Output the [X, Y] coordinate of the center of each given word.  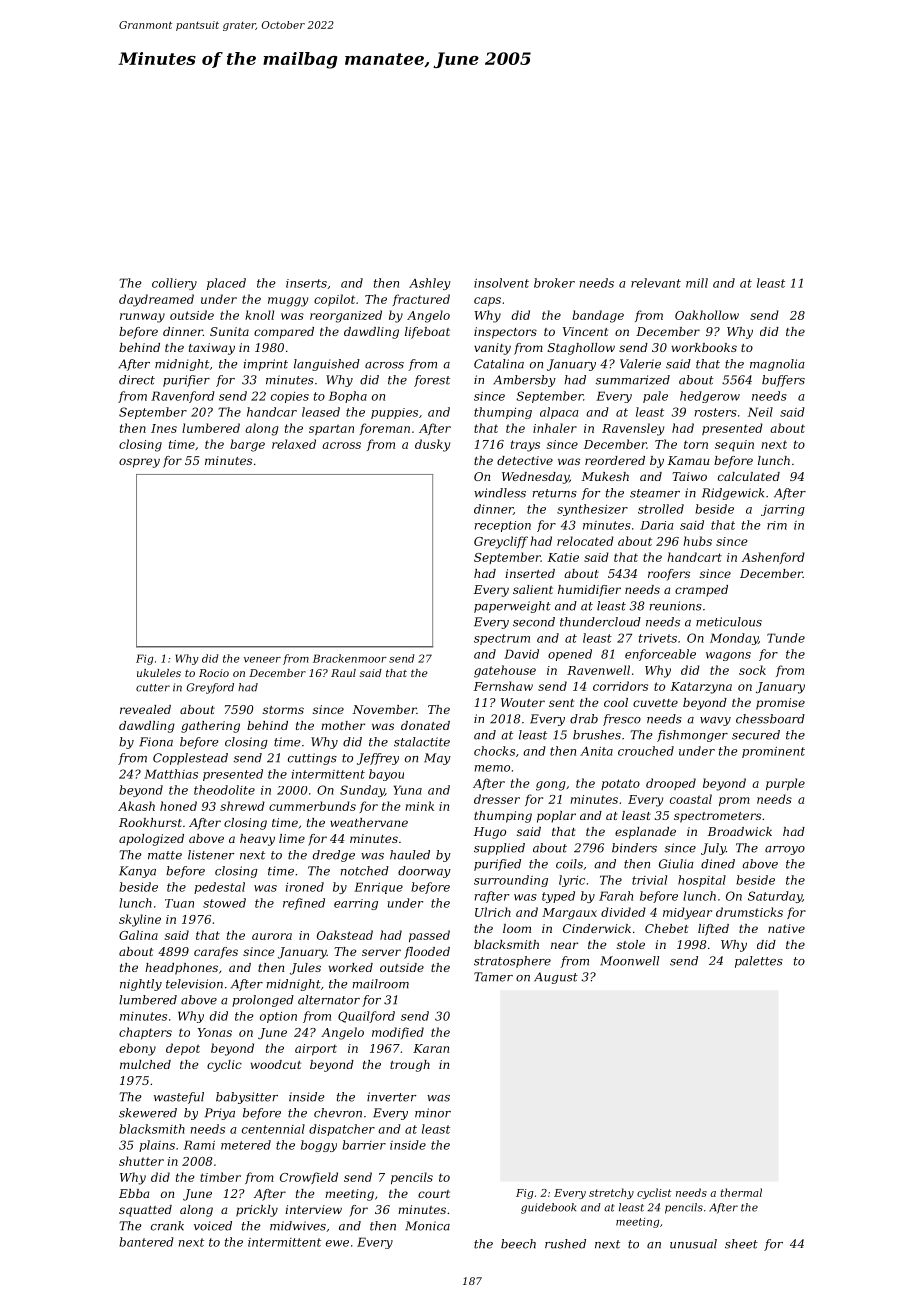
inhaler [555, 428]
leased [321, 412]
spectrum [502, 639]
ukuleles [159, 673]
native [786, 928]
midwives [298, 1226]
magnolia [777, 365]
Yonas [215, 1032]
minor [433, 1113]
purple [785, 784]
